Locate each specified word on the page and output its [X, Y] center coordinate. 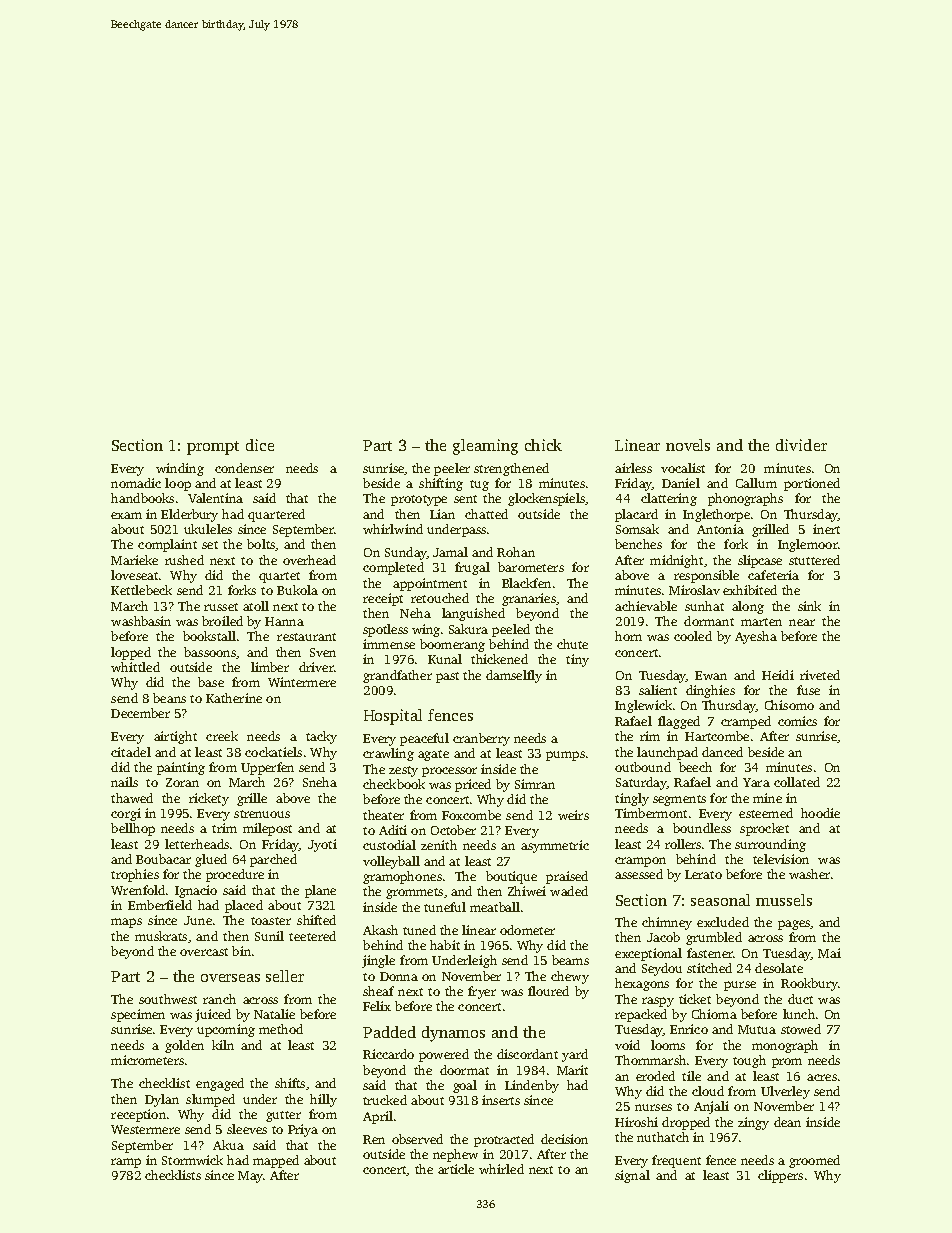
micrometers [147, 1060]
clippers [780, 1176]
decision [564, 1139]
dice [260, 445]
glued [211, 860]
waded [569, 891]
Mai [829, 953]
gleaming [485, 447]
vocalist [683, 468]
